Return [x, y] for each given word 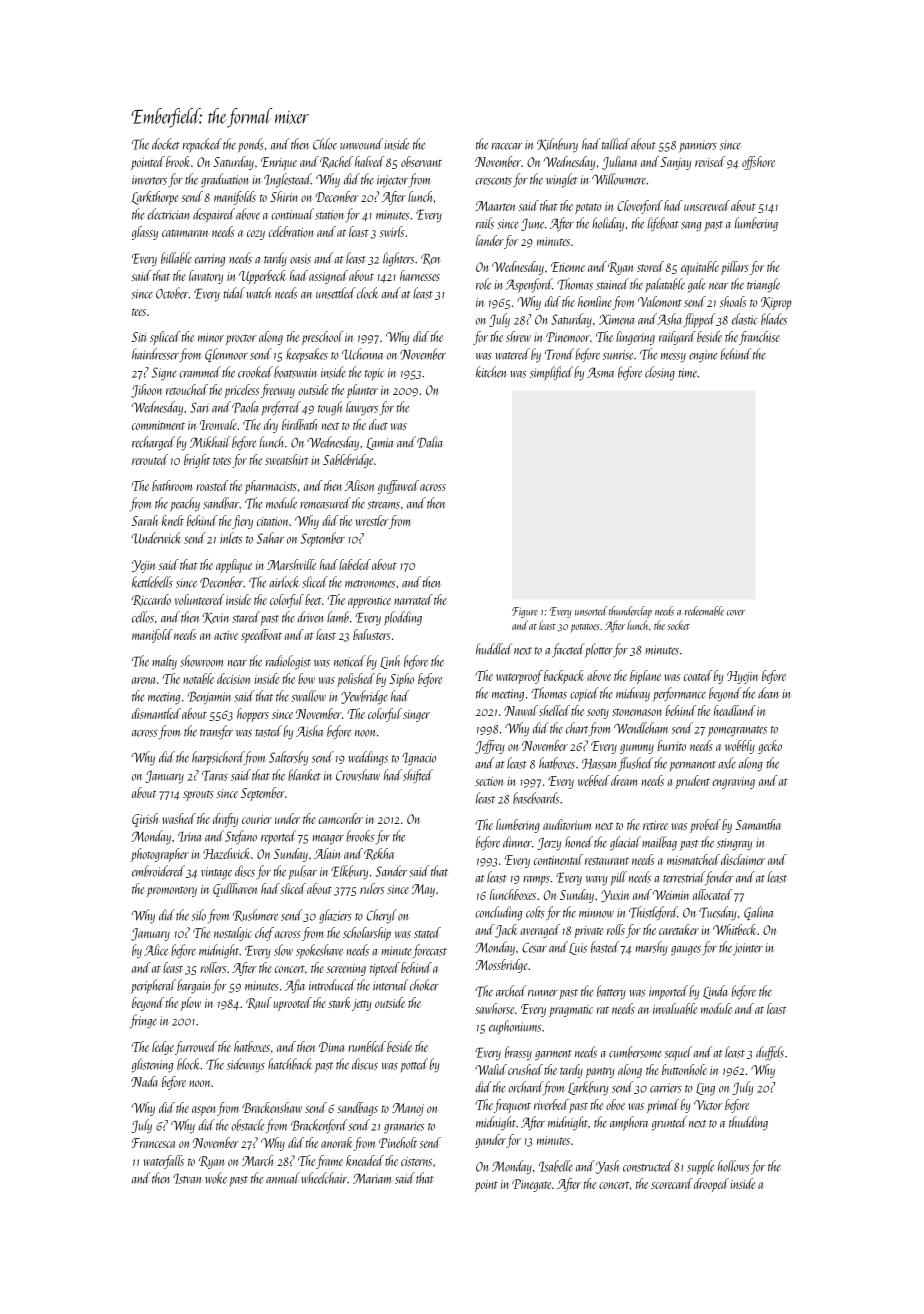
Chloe [325, 144]
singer [416, 716]
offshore [758, 163]
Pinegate [531, 1185]
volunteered [200, 599]
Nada [144, 1081]
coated [698, 675]
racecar [507, 146]
